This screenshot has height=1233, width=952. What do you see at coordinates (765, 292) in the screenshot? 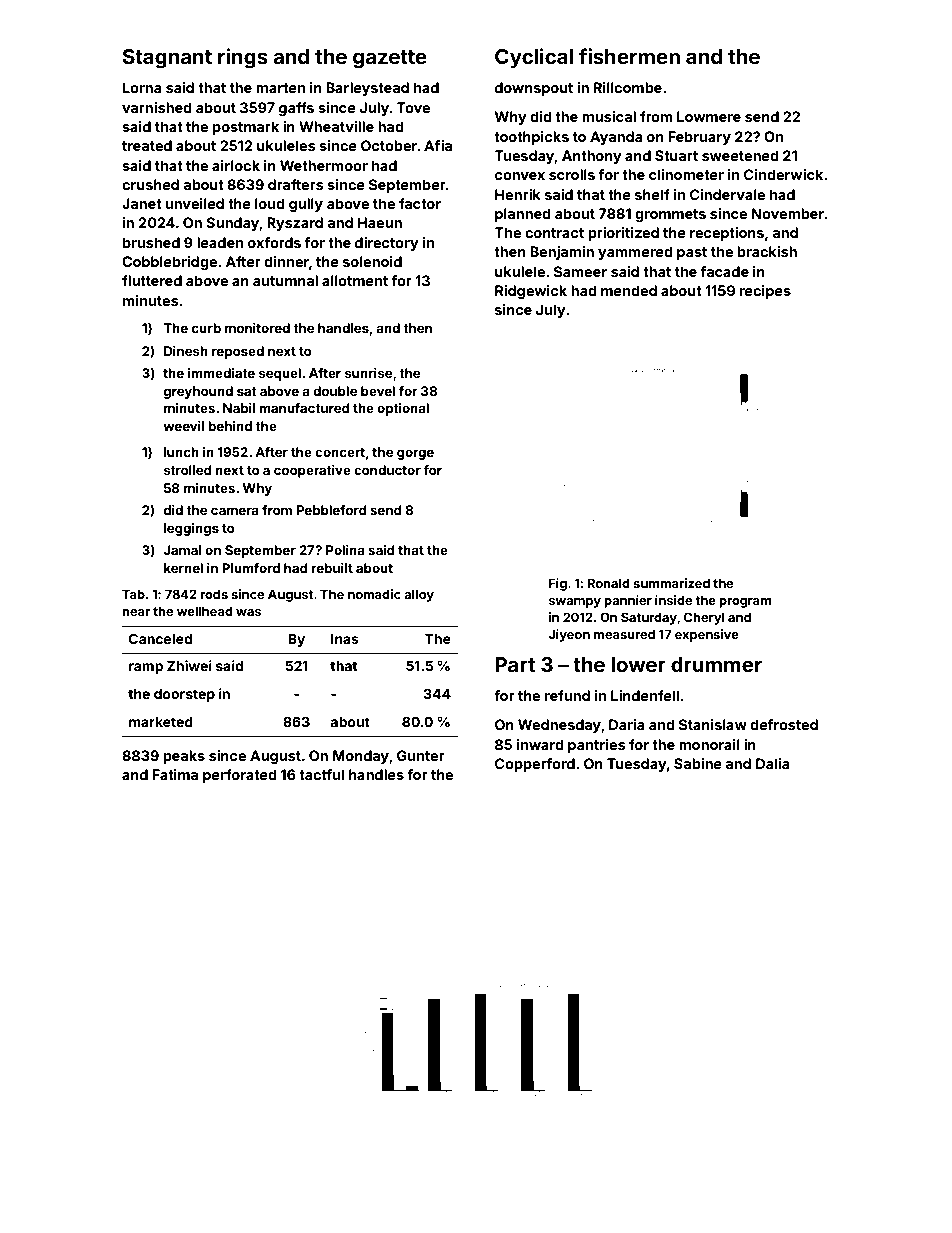
I see `recipes` at bounding box center [765, 292].
